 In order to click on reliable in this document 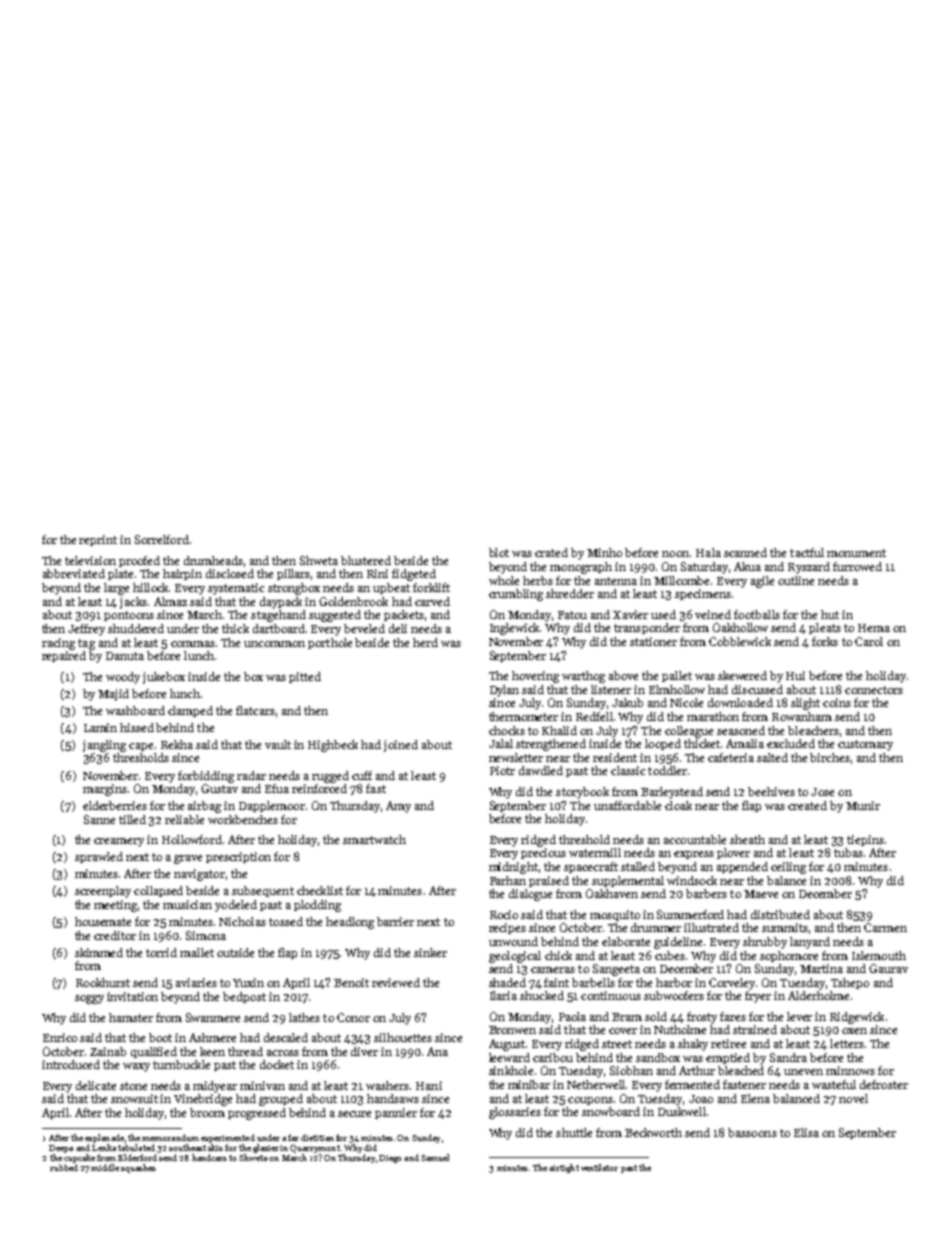, I will do `click(184, 819)`.
